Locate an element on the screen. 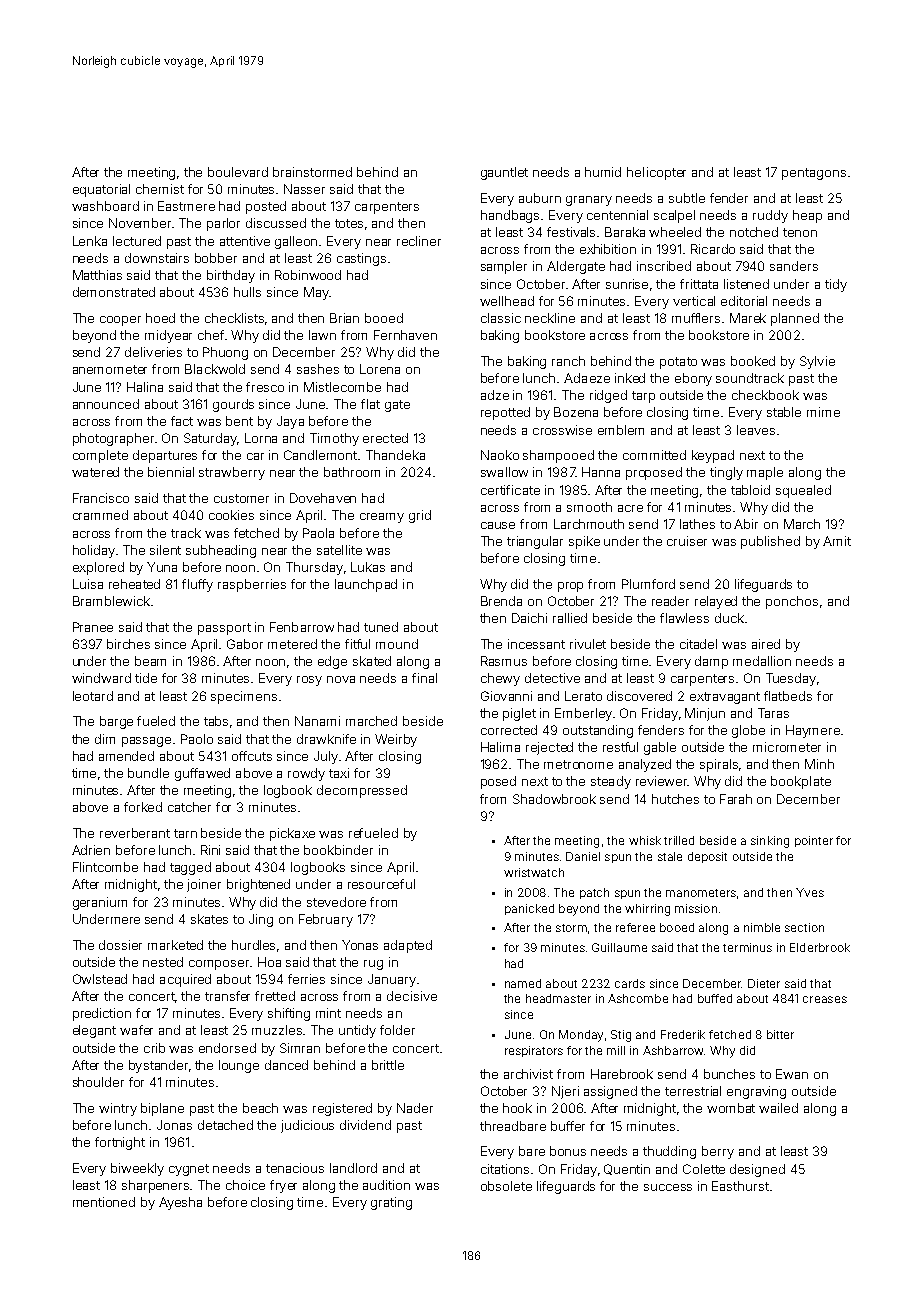  steady is located at coordinates (611, 782).
